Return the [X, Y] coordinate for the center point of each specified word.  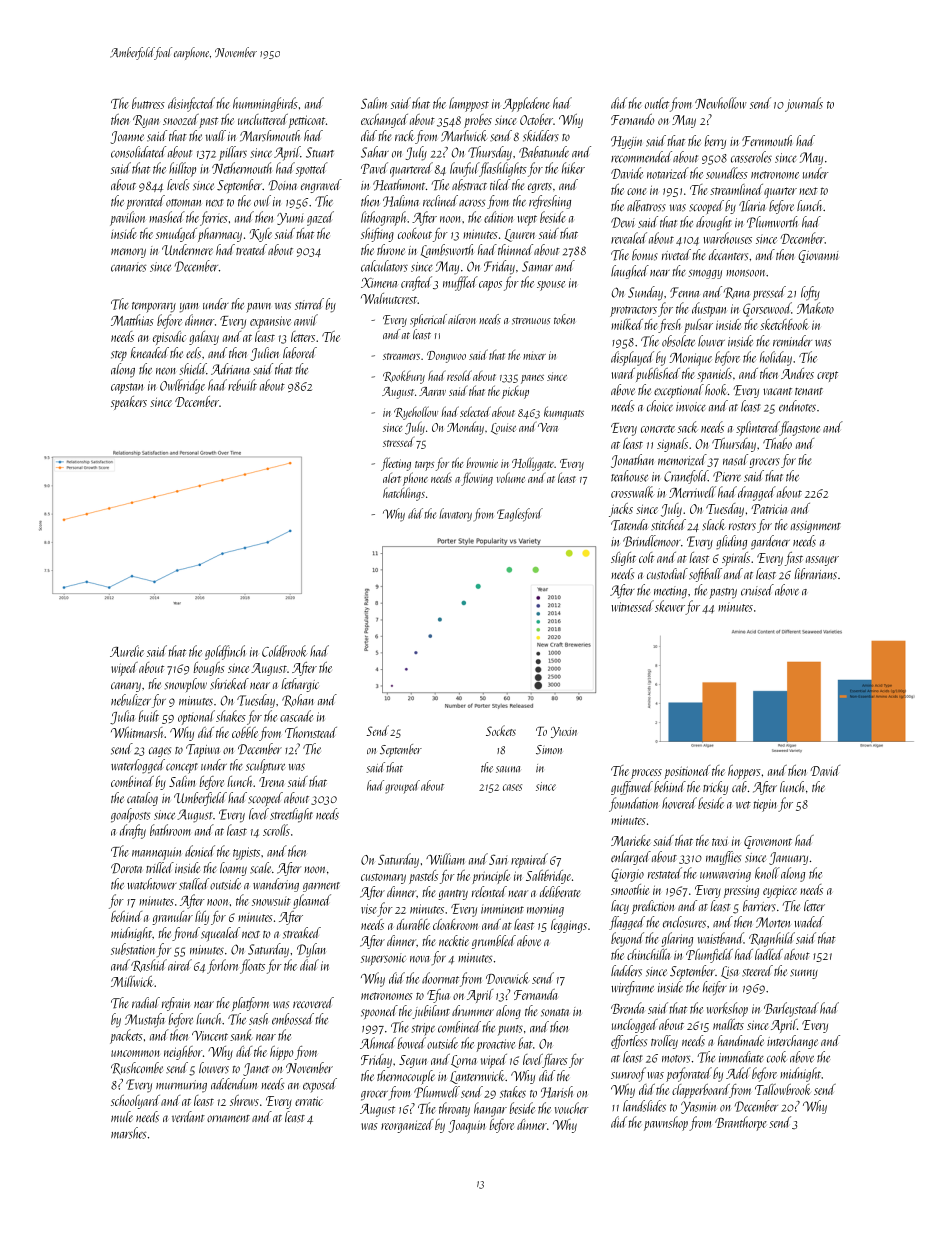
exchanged [384, 121]
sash [258, 1019]
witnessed [633, 606]
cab [739, 787]
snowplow [186, 685]
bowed [412, 1043]
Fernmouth [767, 141]
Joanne [127, 137]
